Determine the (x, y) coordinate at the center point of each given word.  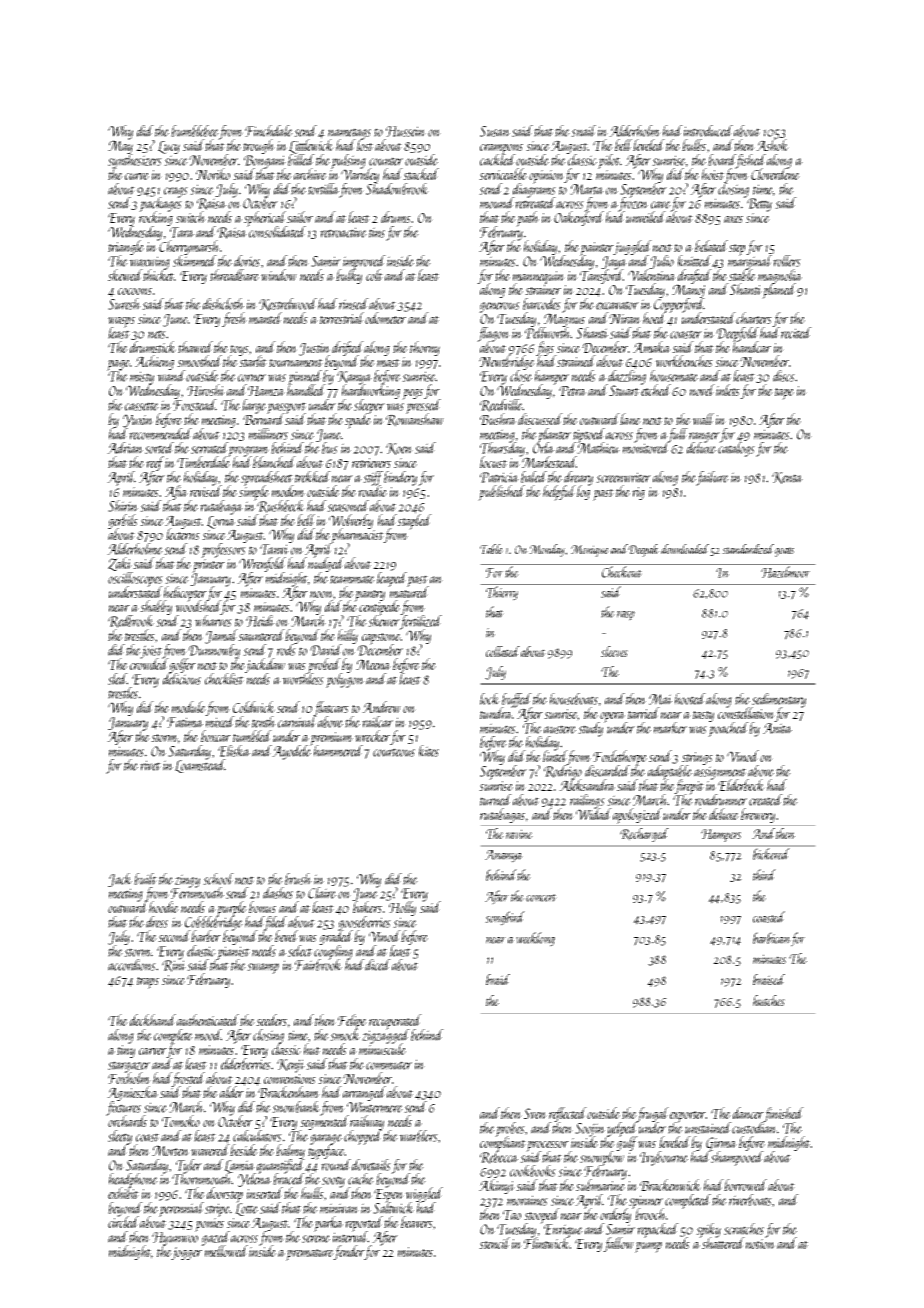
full (678, 435)
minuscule (382, 1049)
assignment (721, 773)
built (145, 879)
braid (498, 979)
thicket (158, 275)
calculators (257, 1136)
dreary (578, 478)
